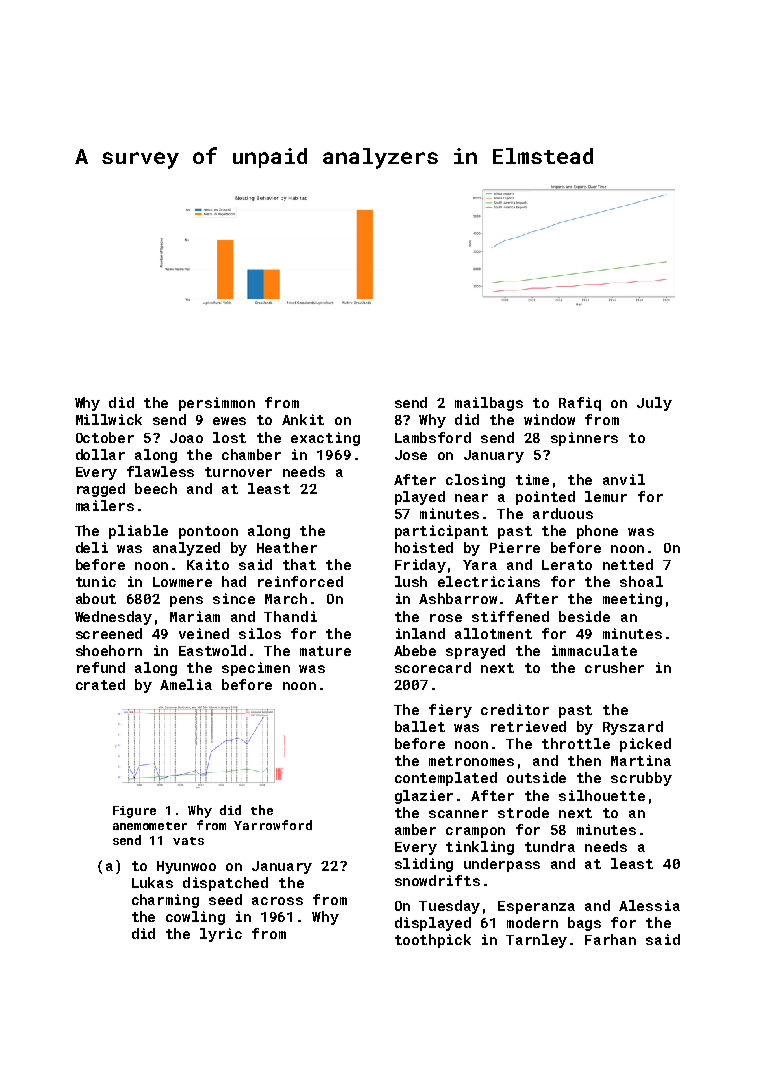 This screenshot has width=758, height=1075. What do you see at coordinates (273, 825) in the screenshot?
I see `Yarrowford` at bounding box center [273, 825].
